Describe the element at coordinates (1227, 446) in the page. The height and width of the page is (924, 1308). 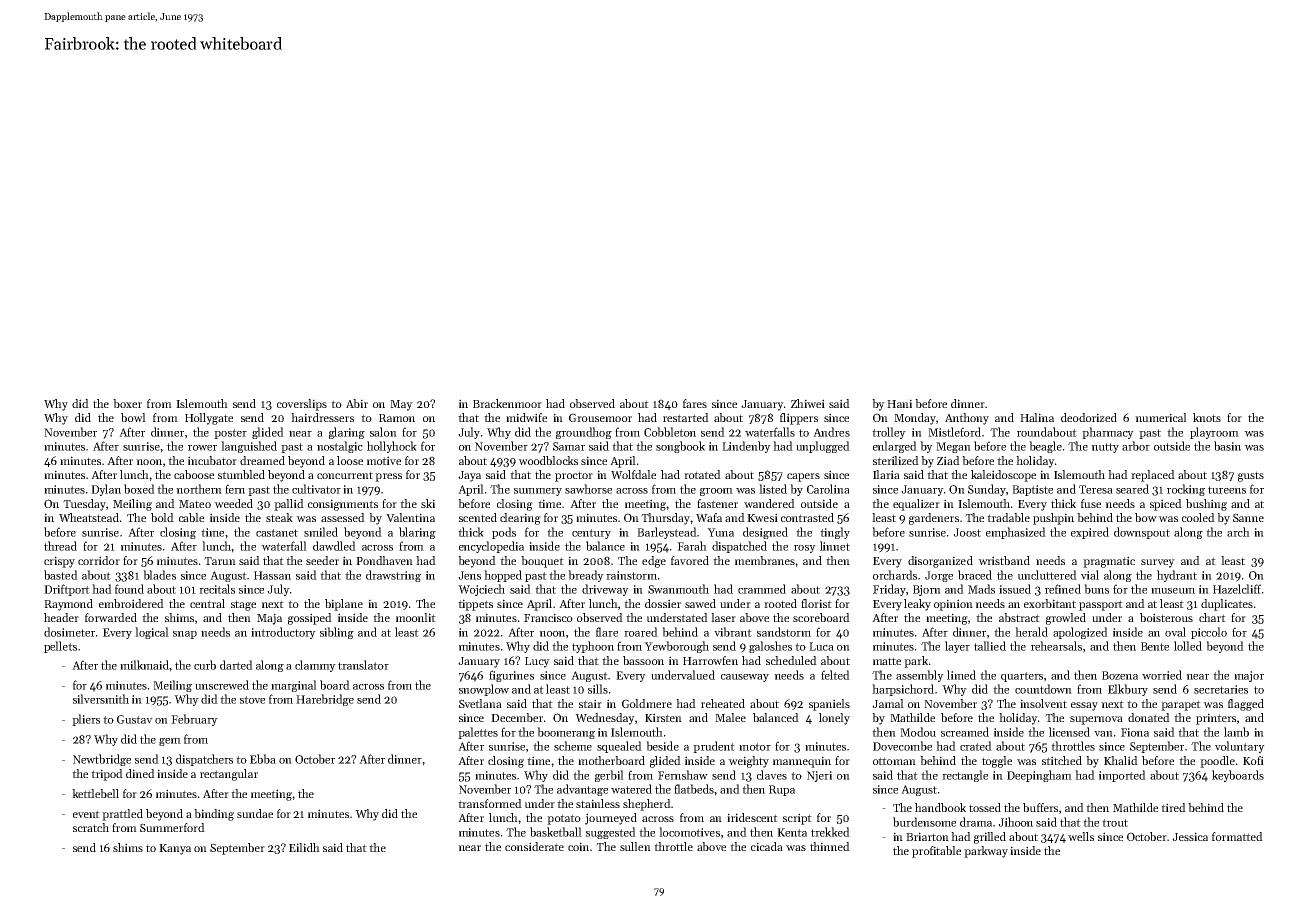
I see `basin` at that location.
